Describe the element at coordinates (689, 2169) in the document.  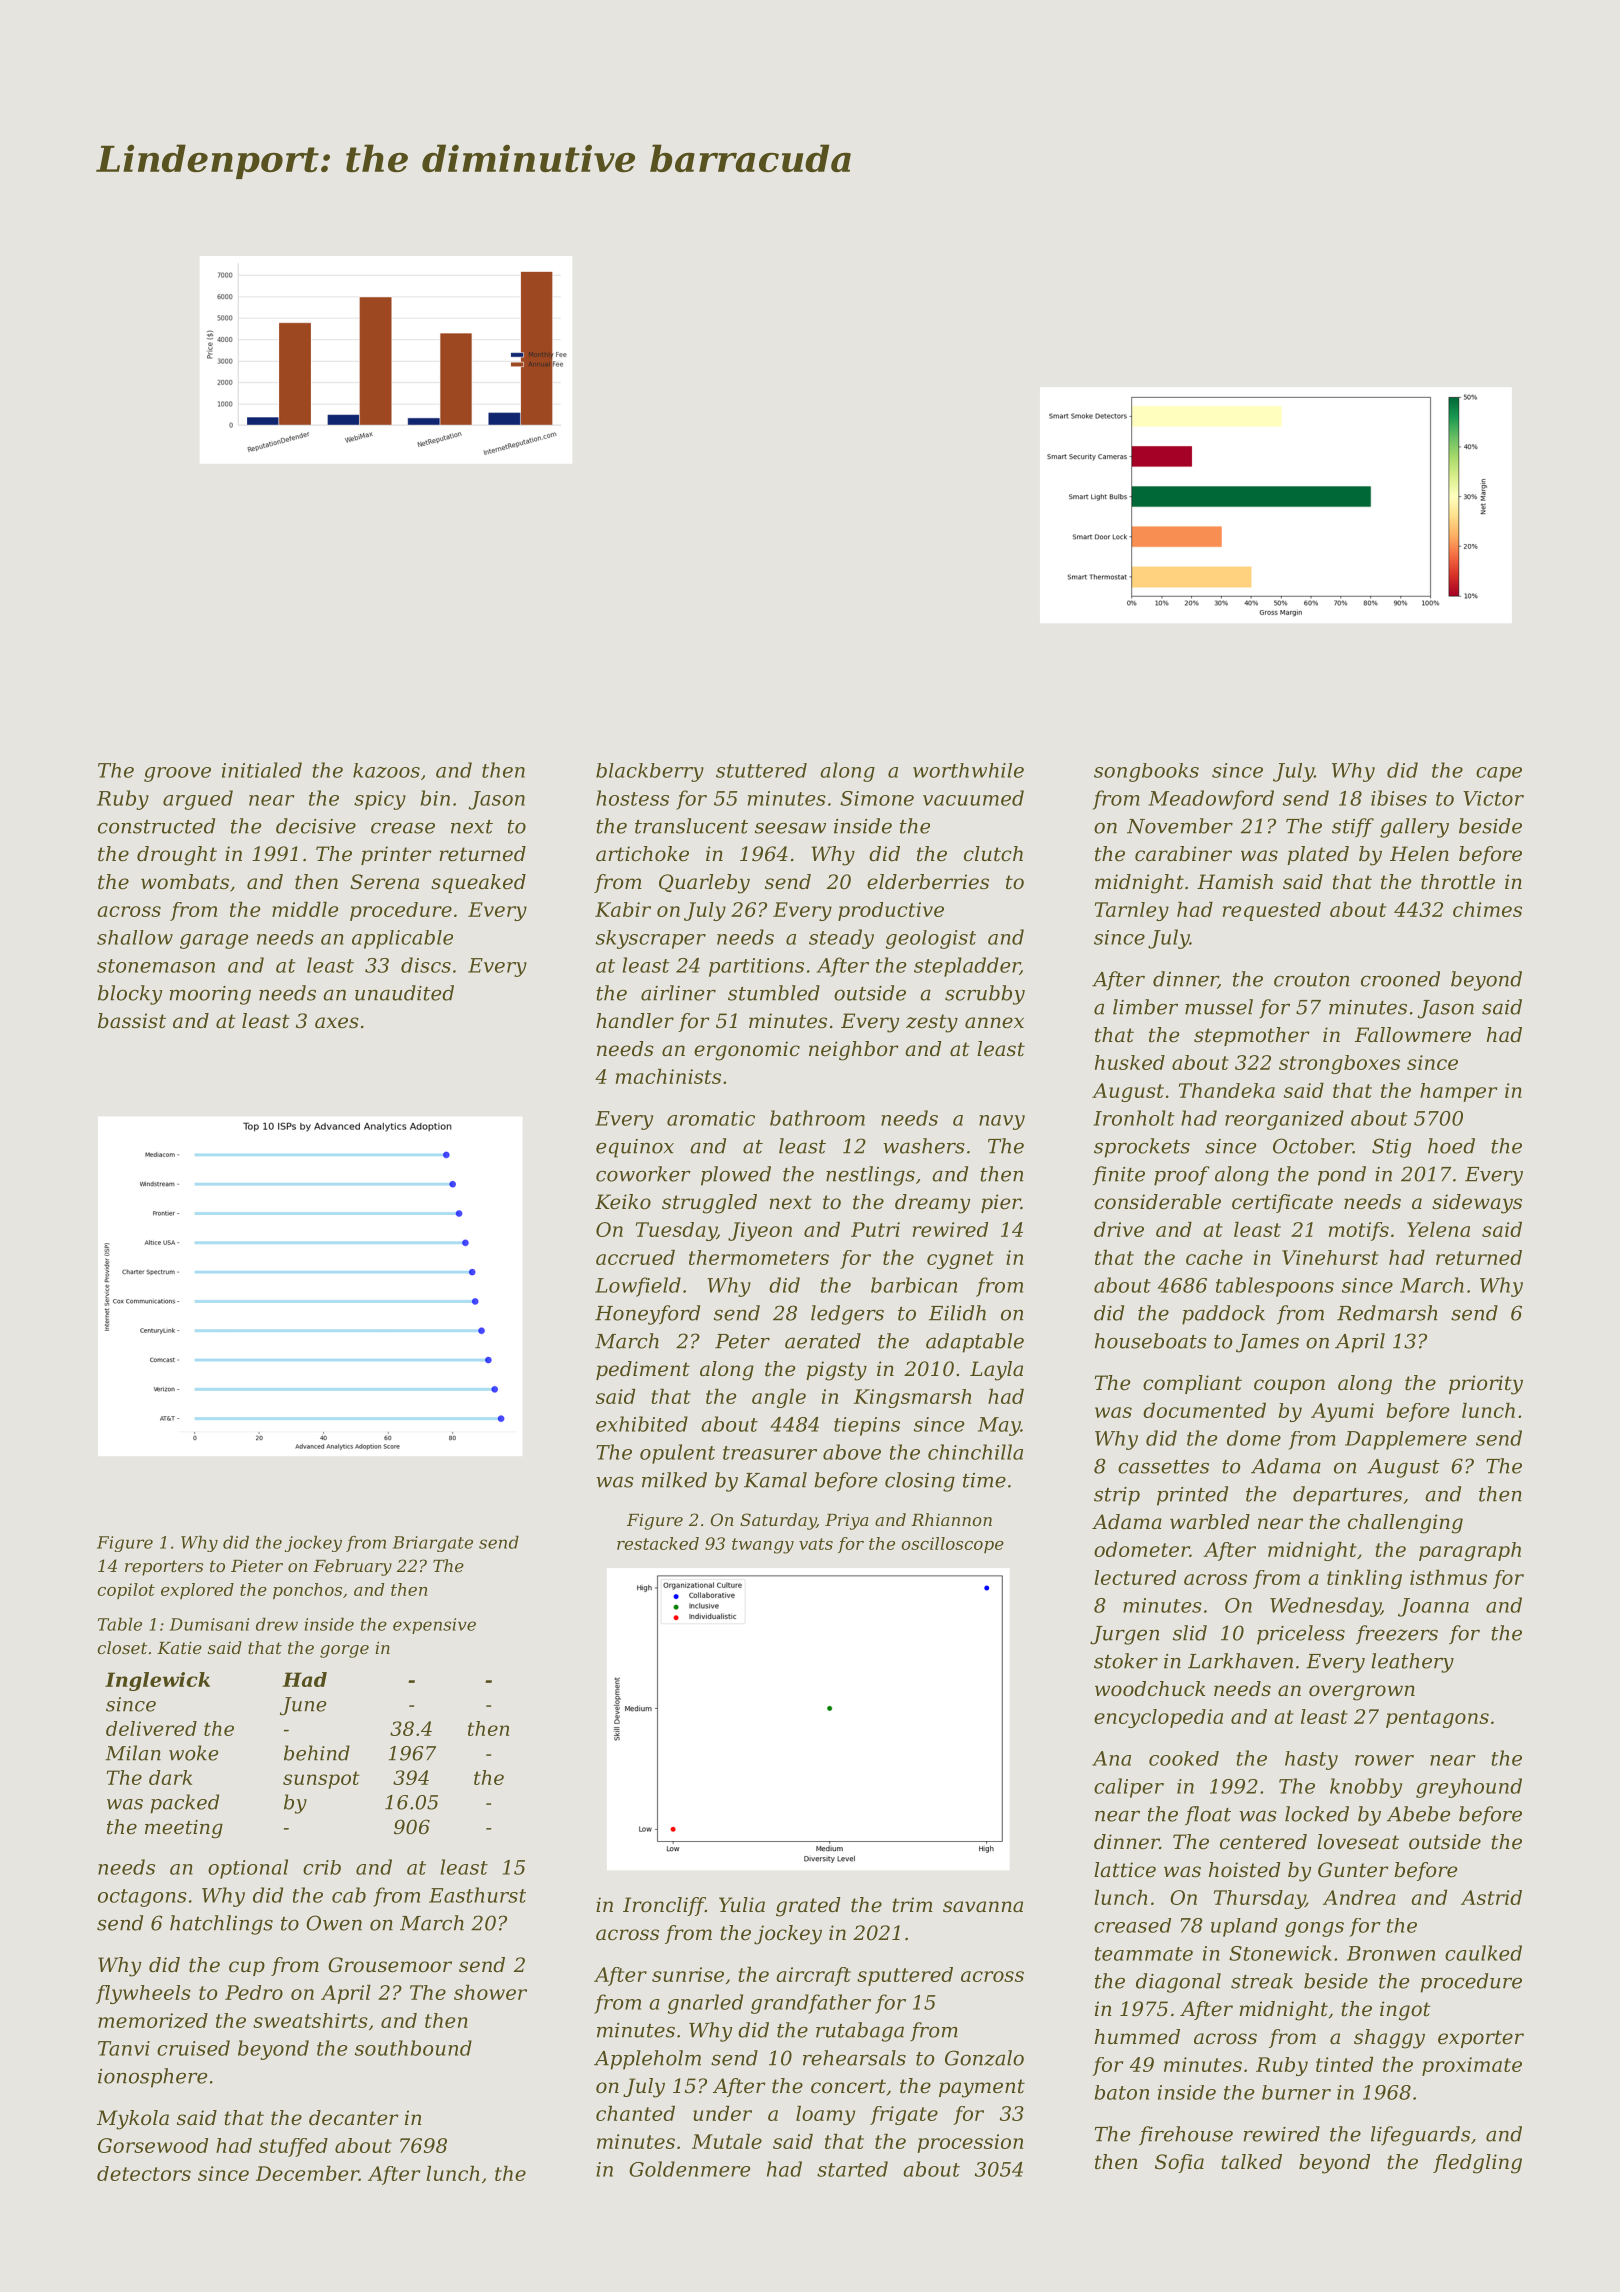
I see `Goldenmere` at that location.
